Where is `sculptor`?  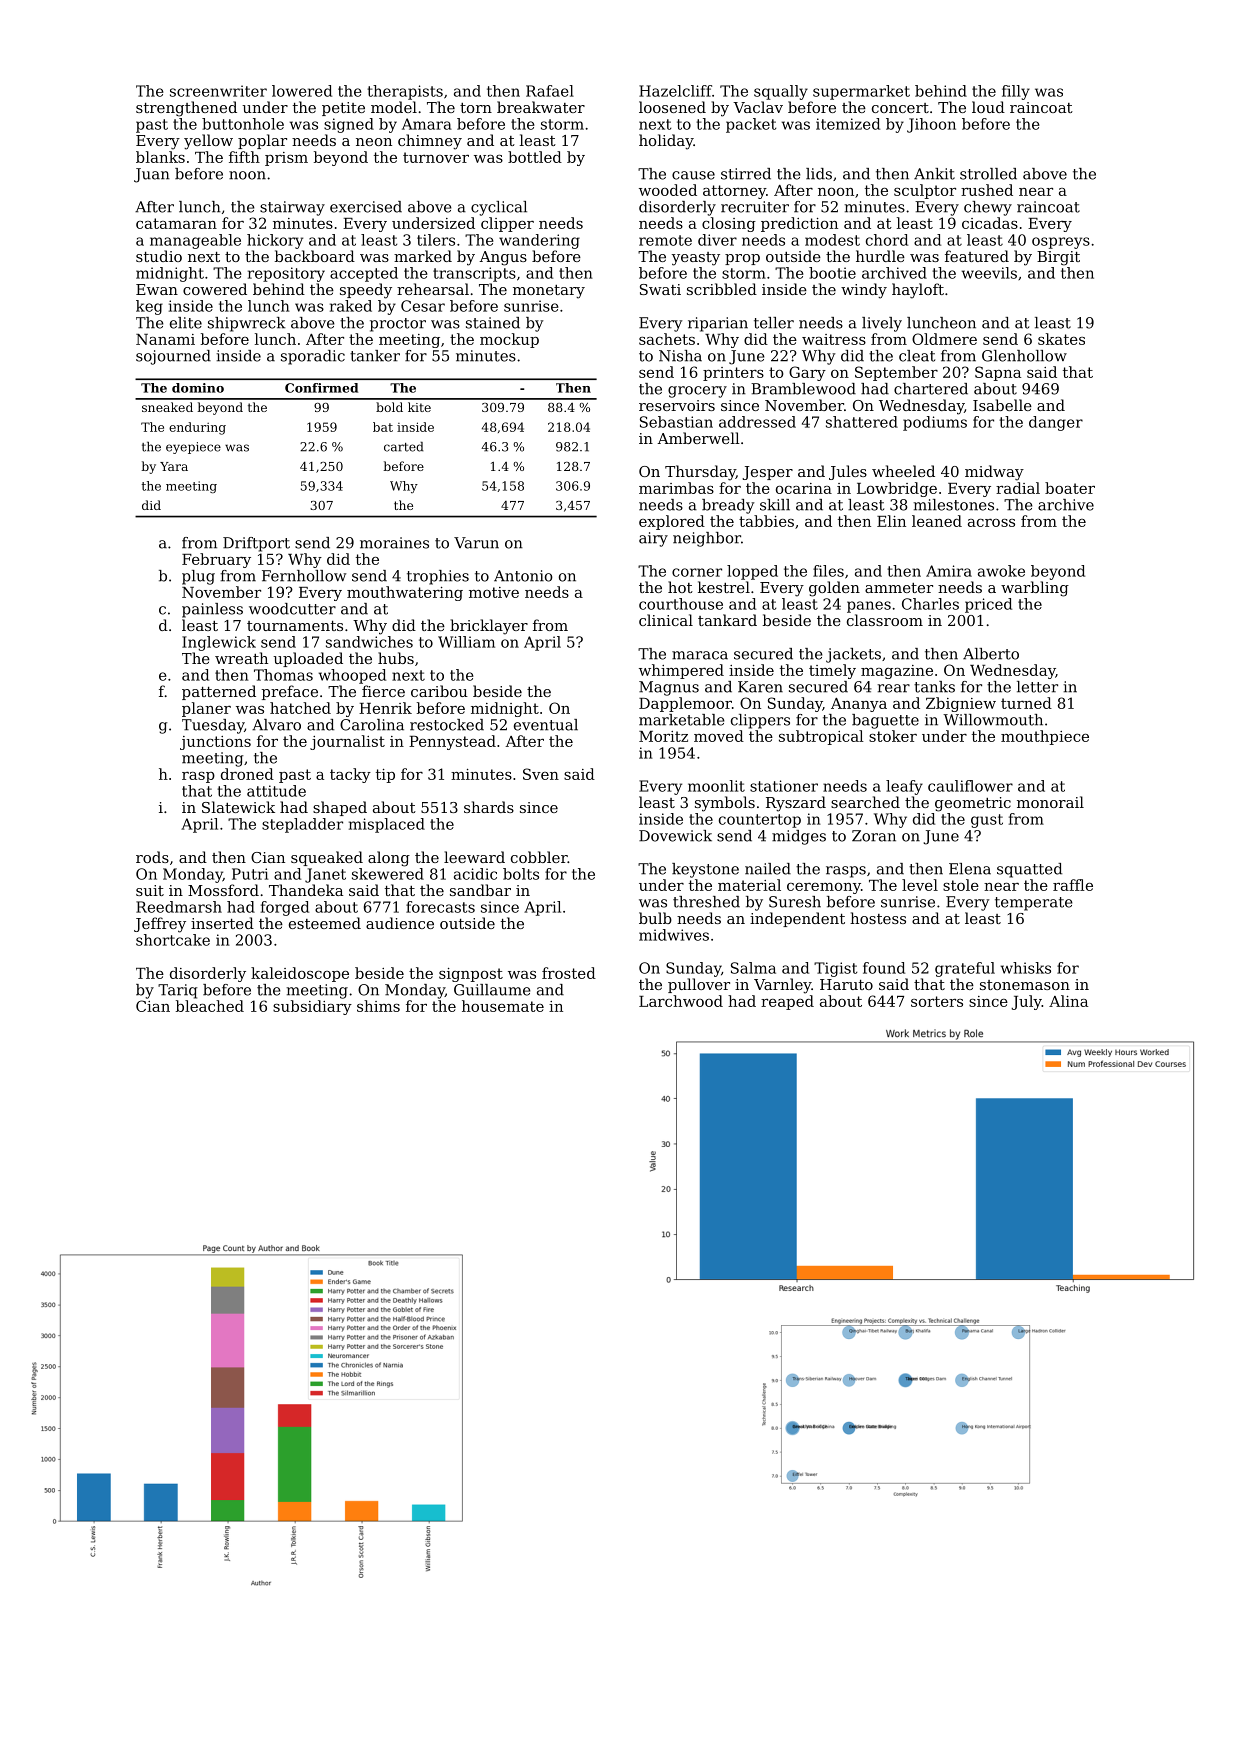 sculptor is located at coordinates (925, 191).
